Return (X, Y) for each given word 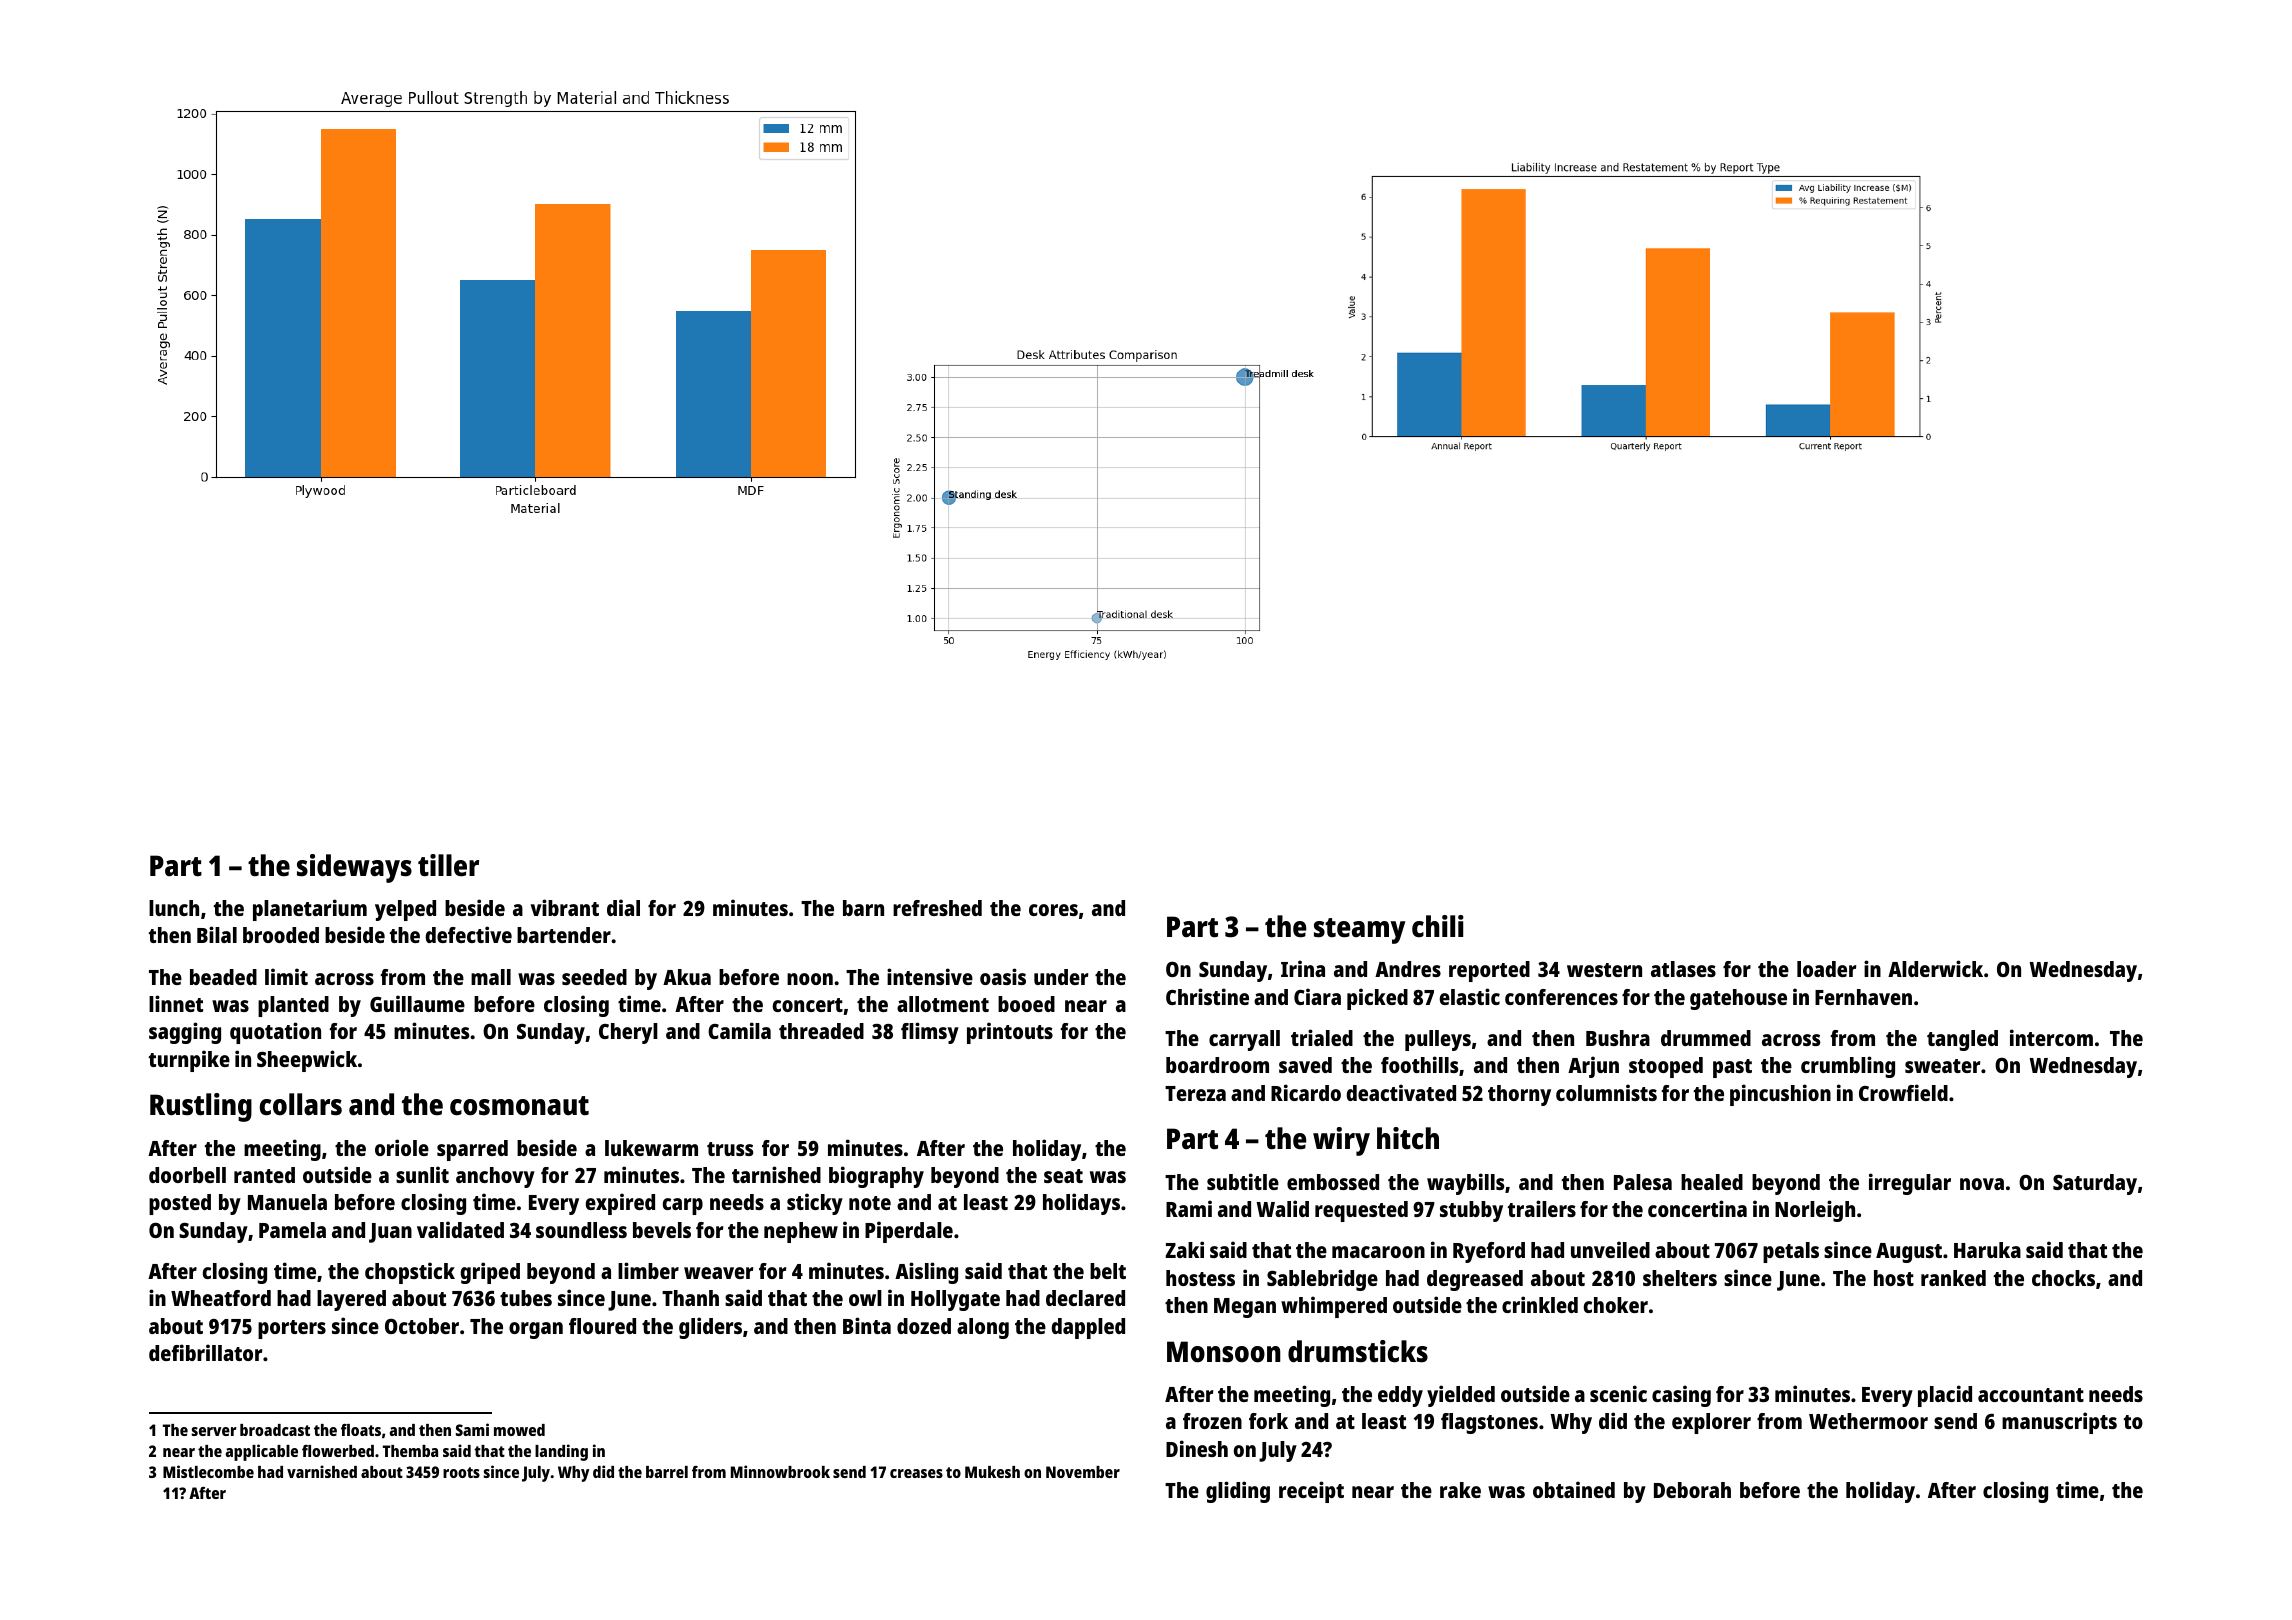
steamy (1359, 931)
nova (1982, 1184)
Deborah (1692, 1490)
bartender (564, 935)
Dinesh (1197, 1448)
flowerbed (338, 1451)
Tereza (1195, 1093)
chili (1438, 926)
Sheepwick (307, 1061)
